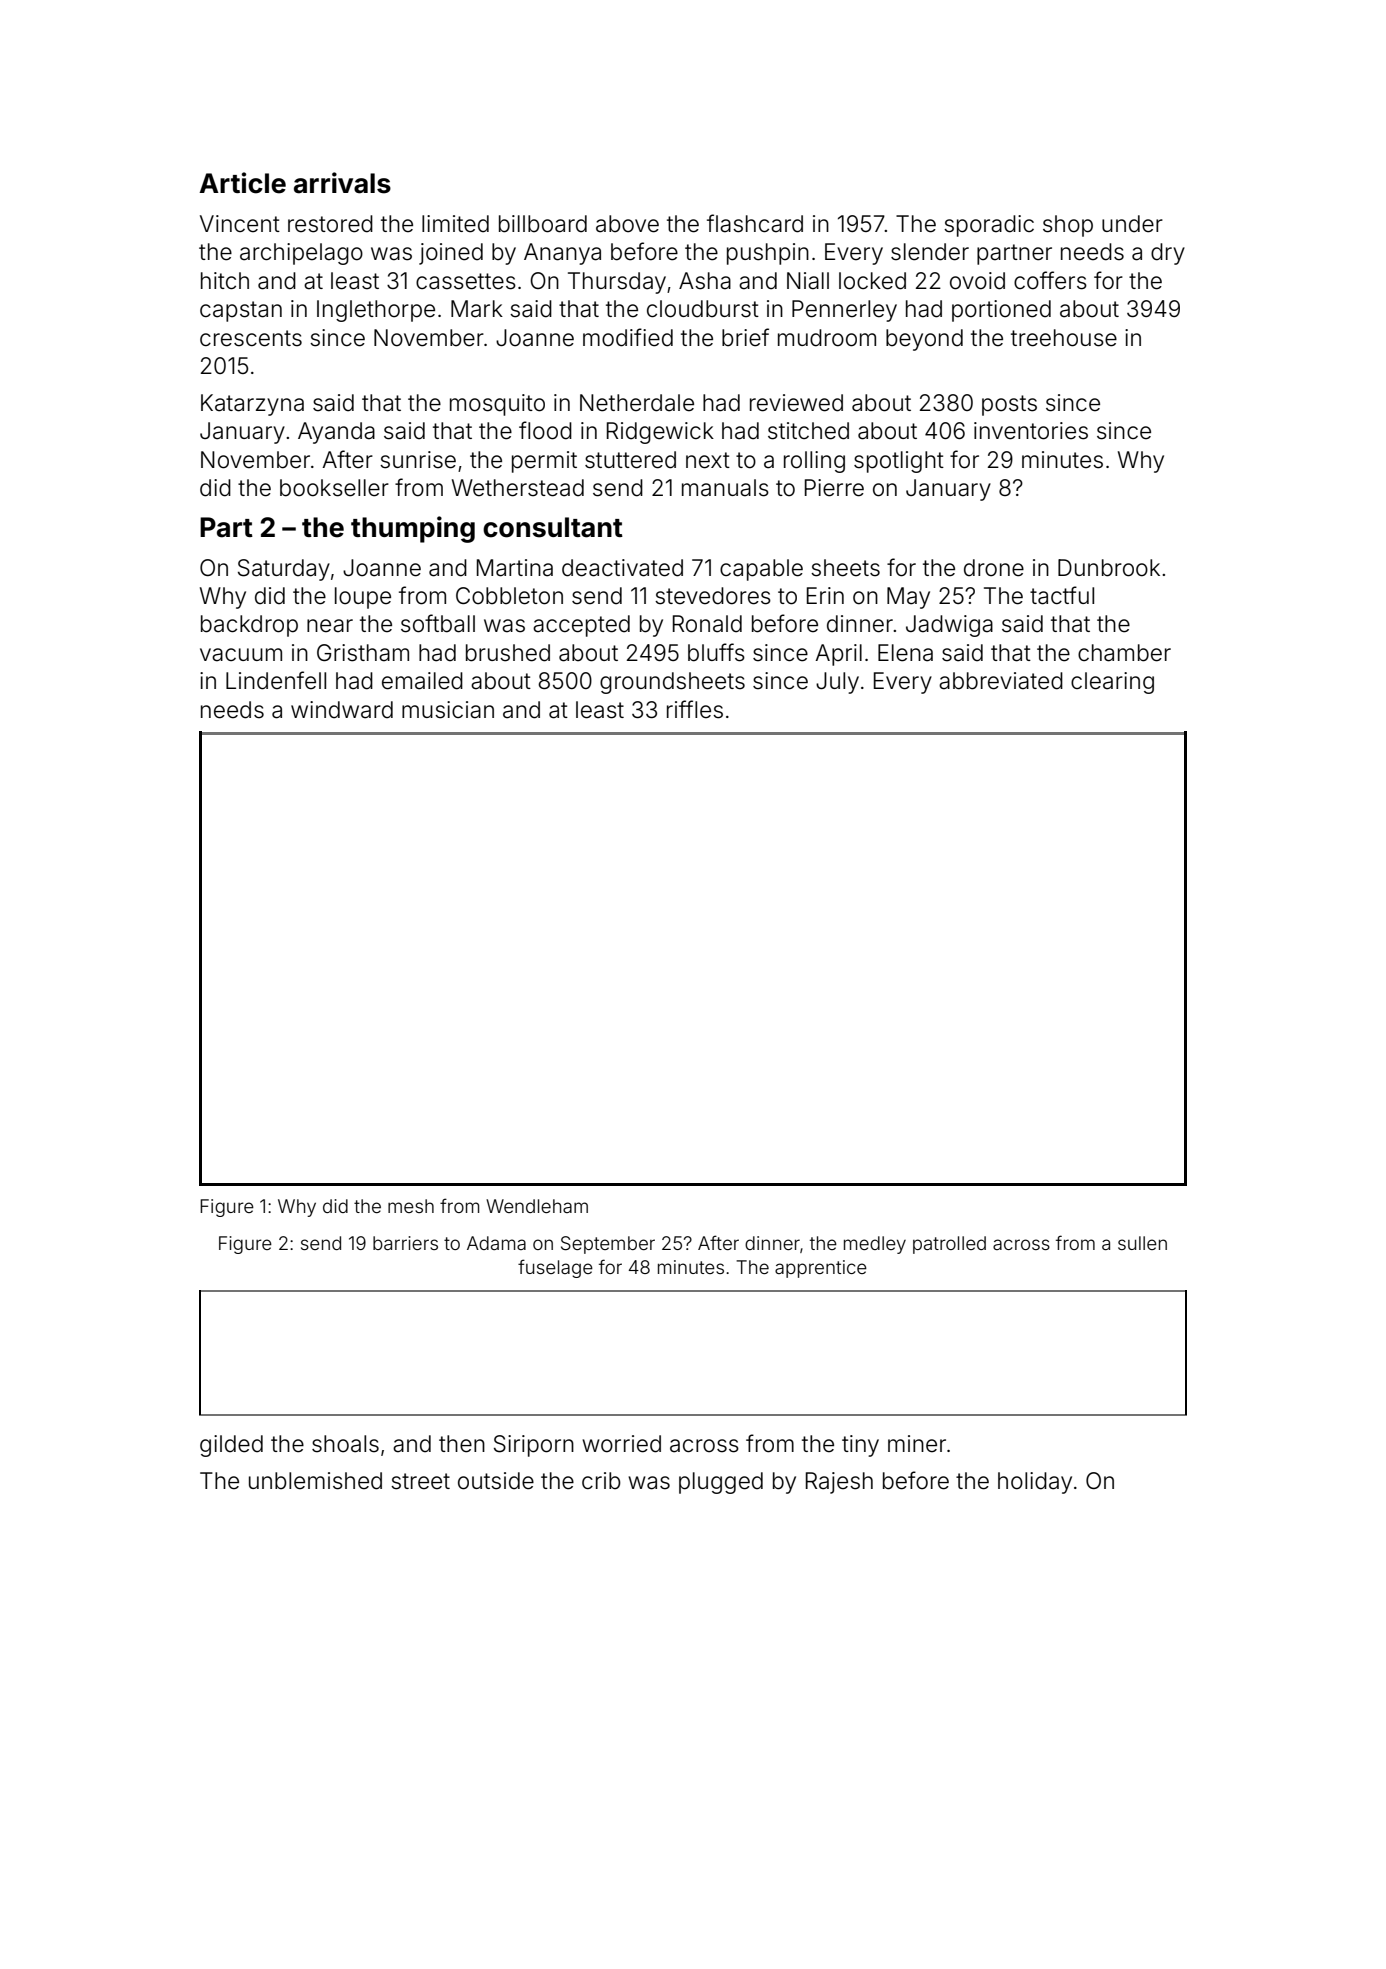  Describe the element at coordinates (1112, 683) in the screenshot. I see `clearing` at that location.
